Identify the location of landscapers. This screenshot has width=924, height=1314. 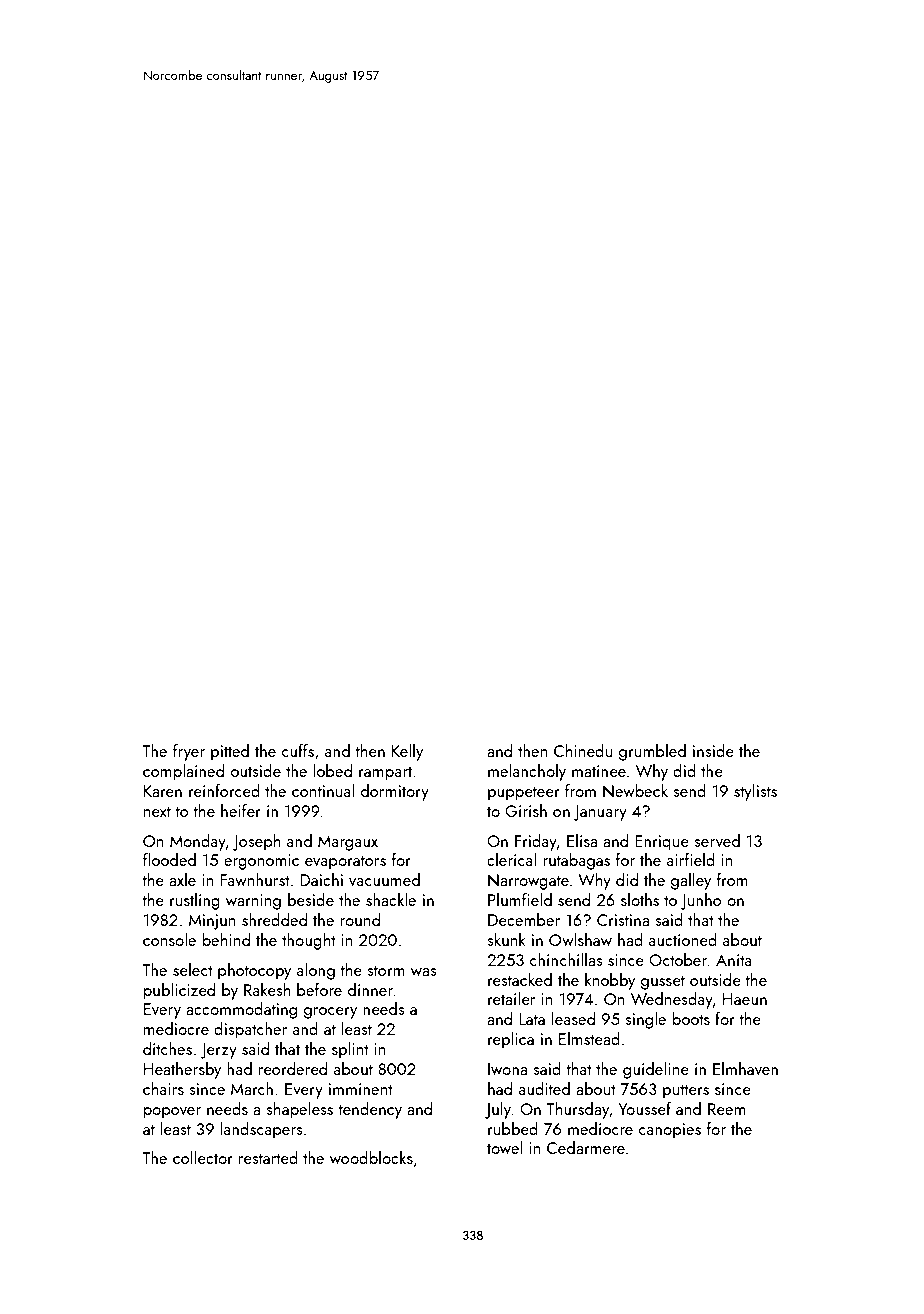
(261, 1130).
